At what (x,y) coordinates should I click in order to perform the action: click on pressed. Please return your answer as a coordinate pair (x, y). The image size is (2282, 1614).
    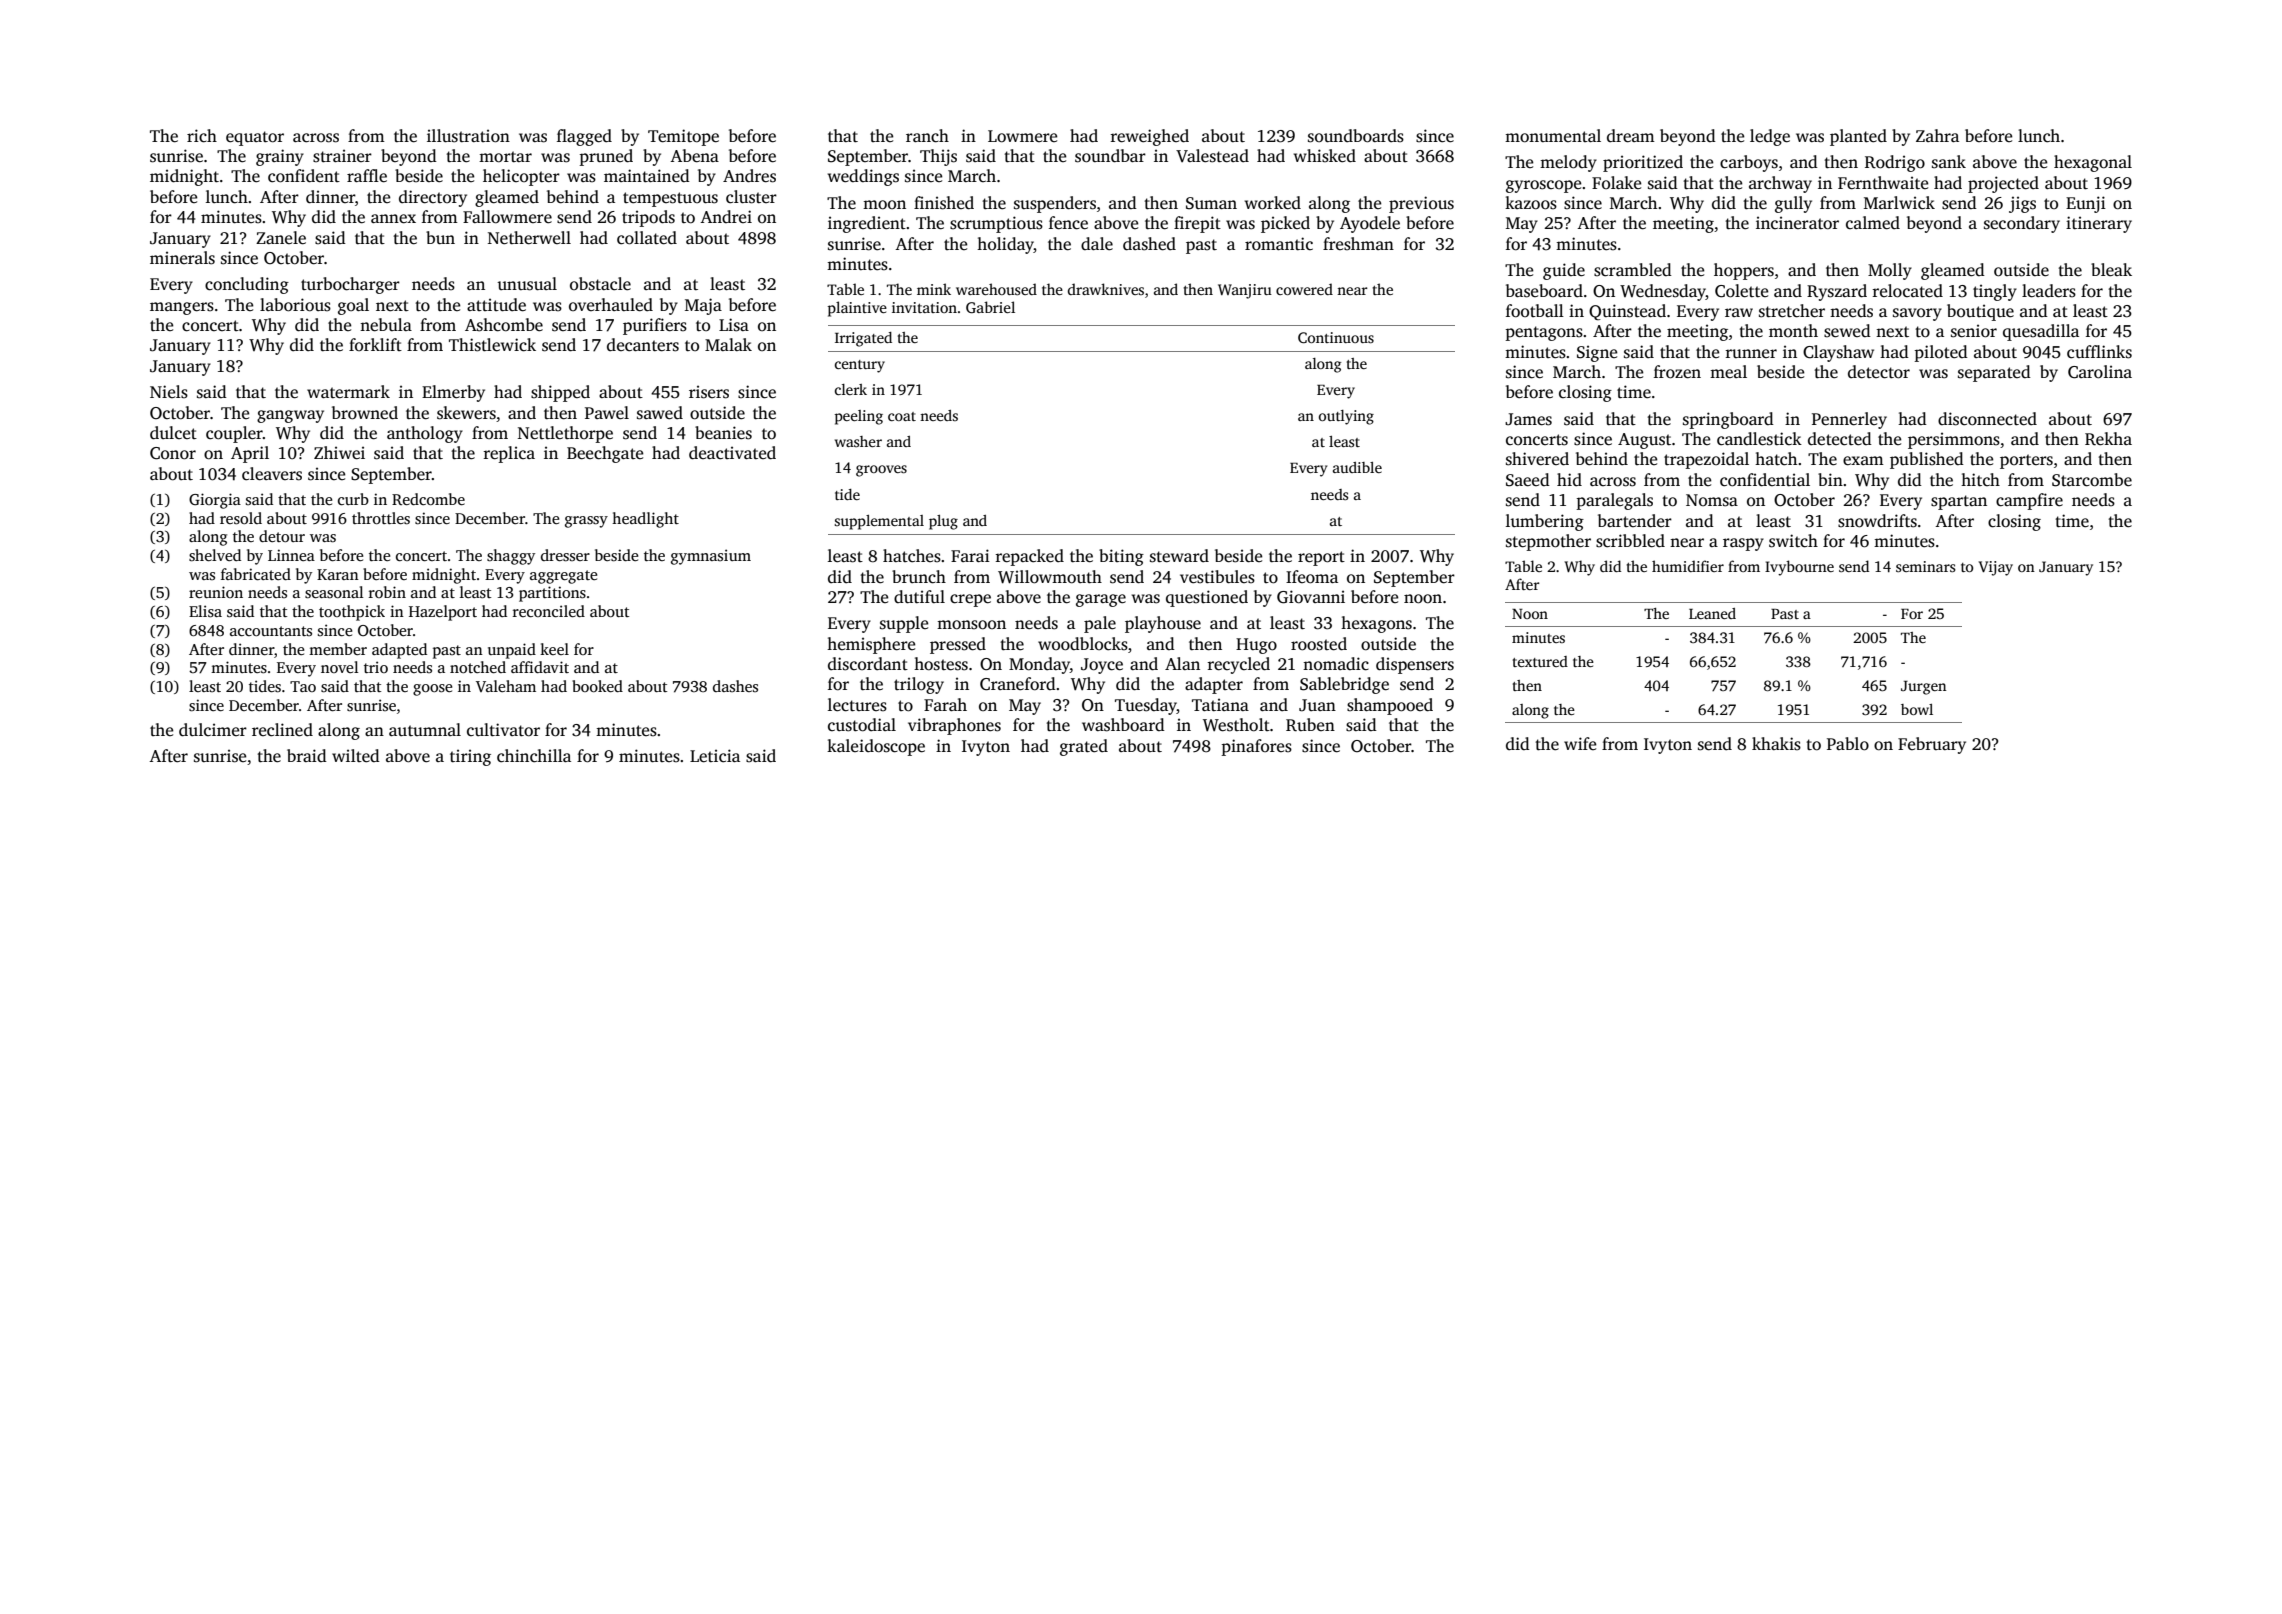
    Looking at the image, I should click on (958, 645).
